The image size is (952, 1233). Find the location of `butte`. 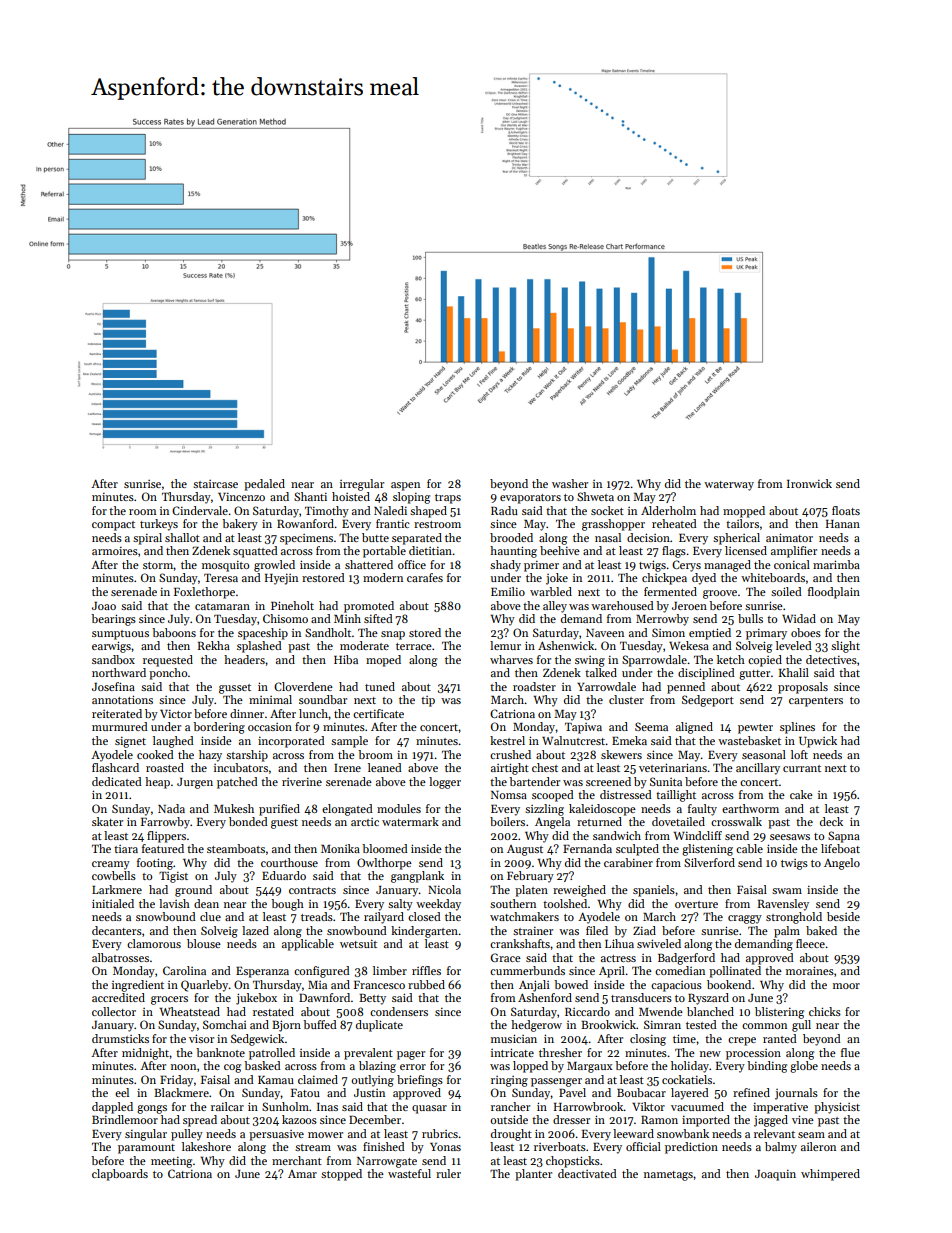

butte is located at coordinates (375, 537).
